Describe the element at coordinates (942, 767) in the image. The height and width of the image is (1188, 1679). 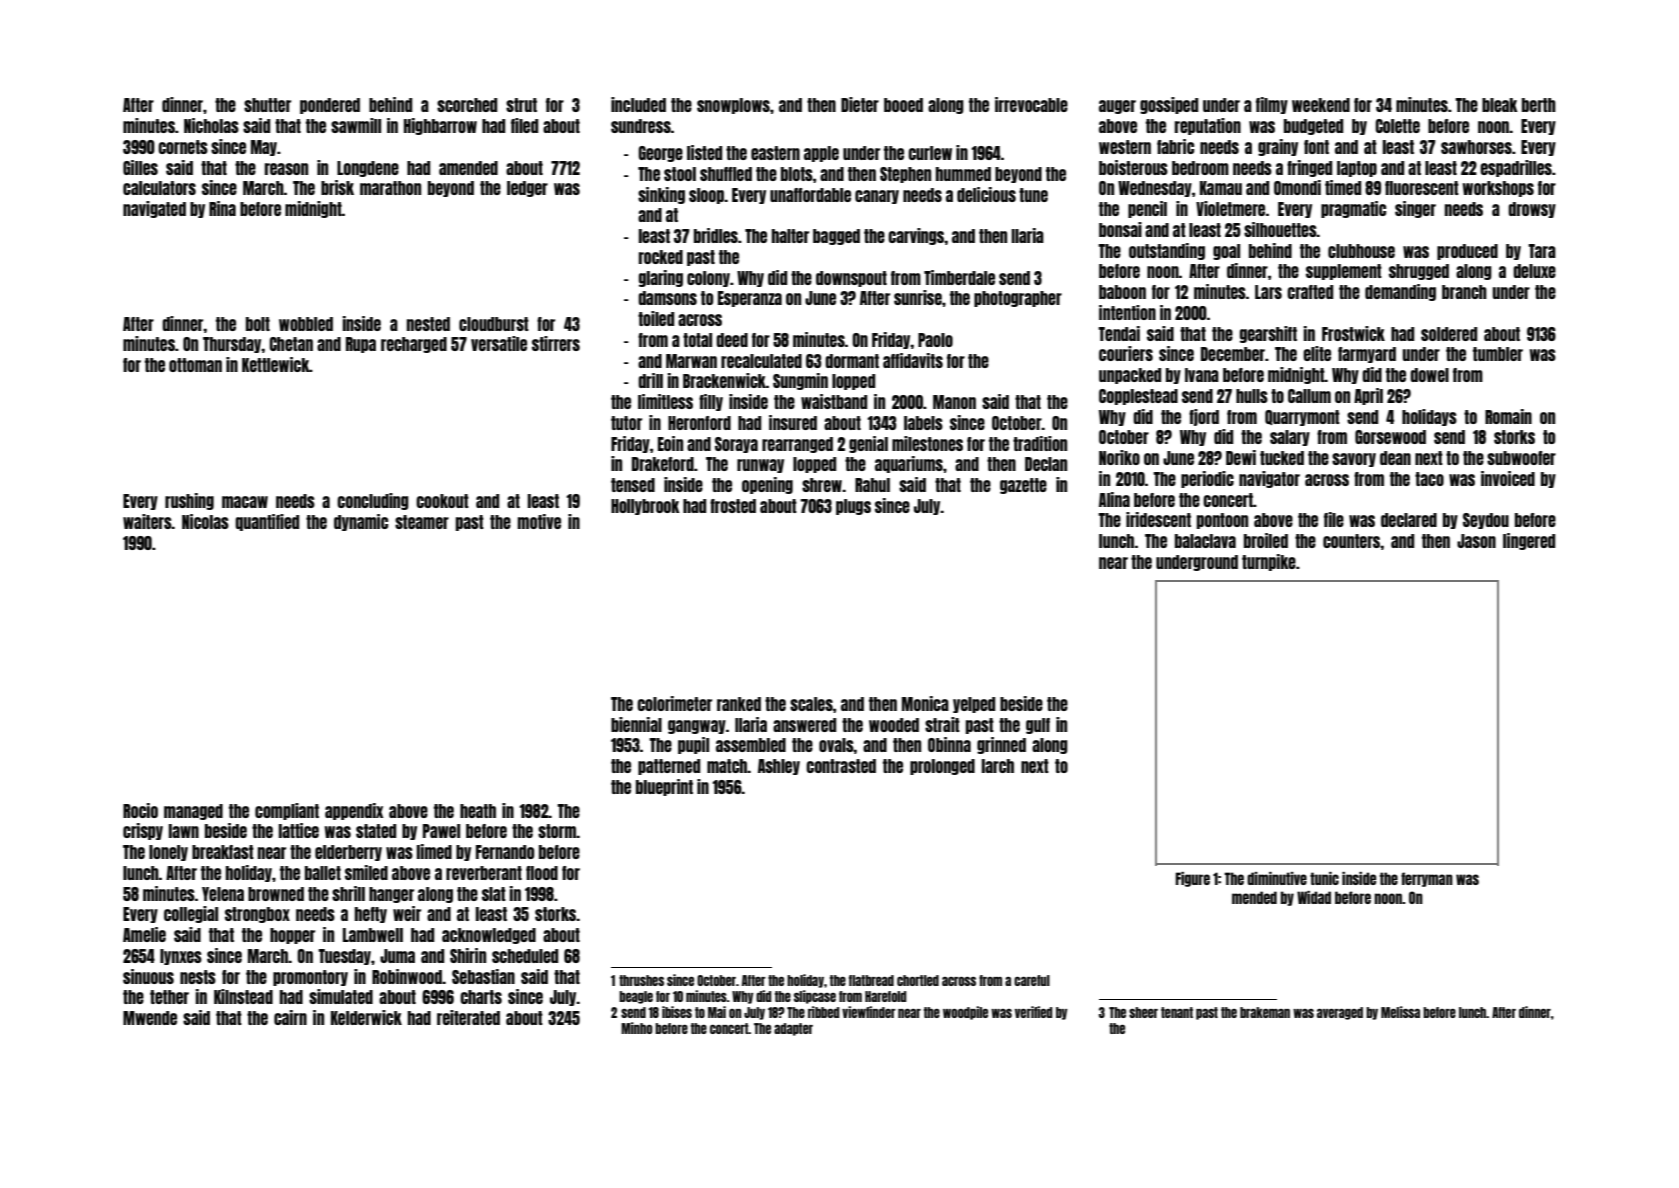
I see `prolonged` at that location.
